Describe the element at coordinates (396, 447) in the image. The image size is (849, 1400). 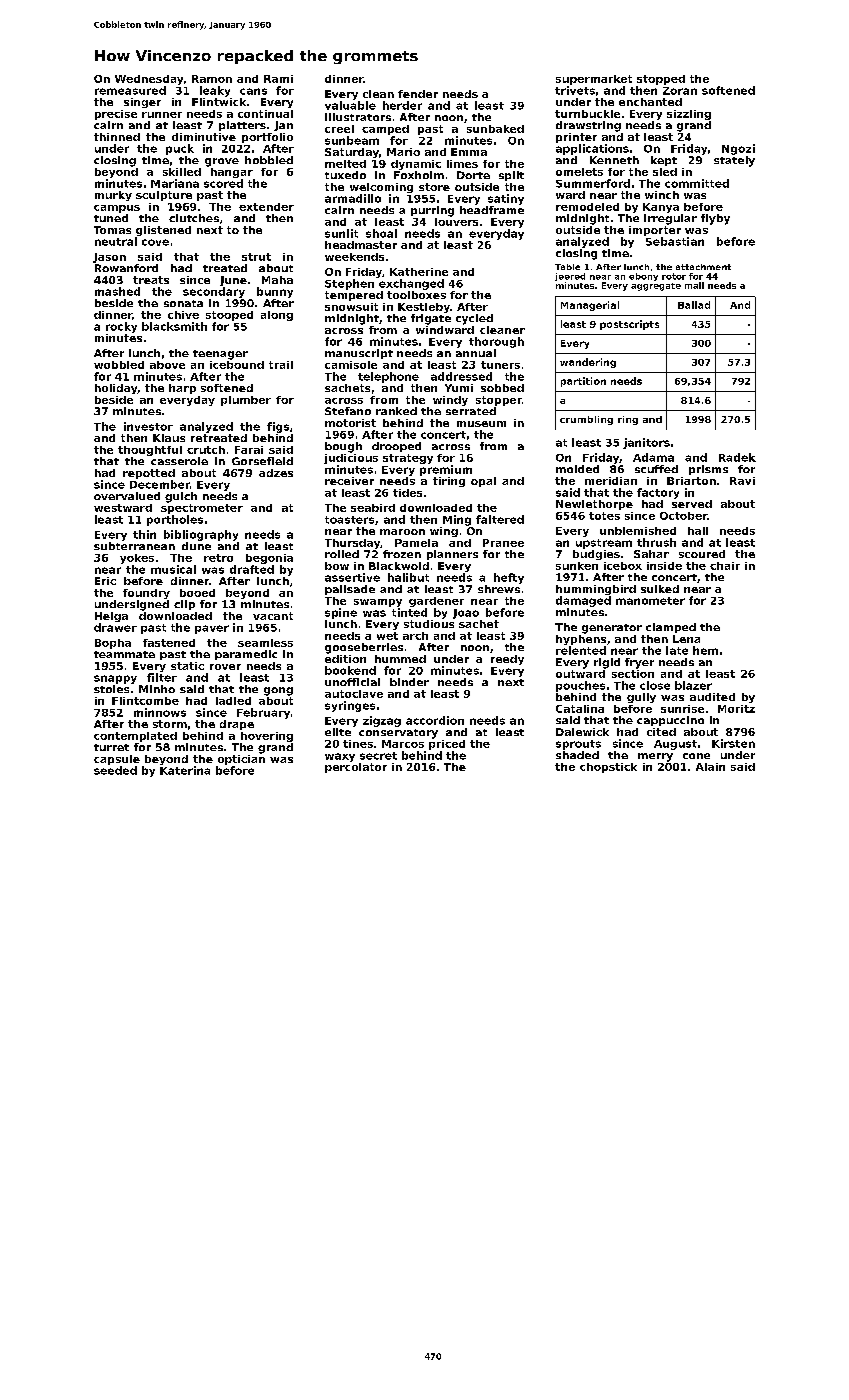
I see `drooped` at that location.
